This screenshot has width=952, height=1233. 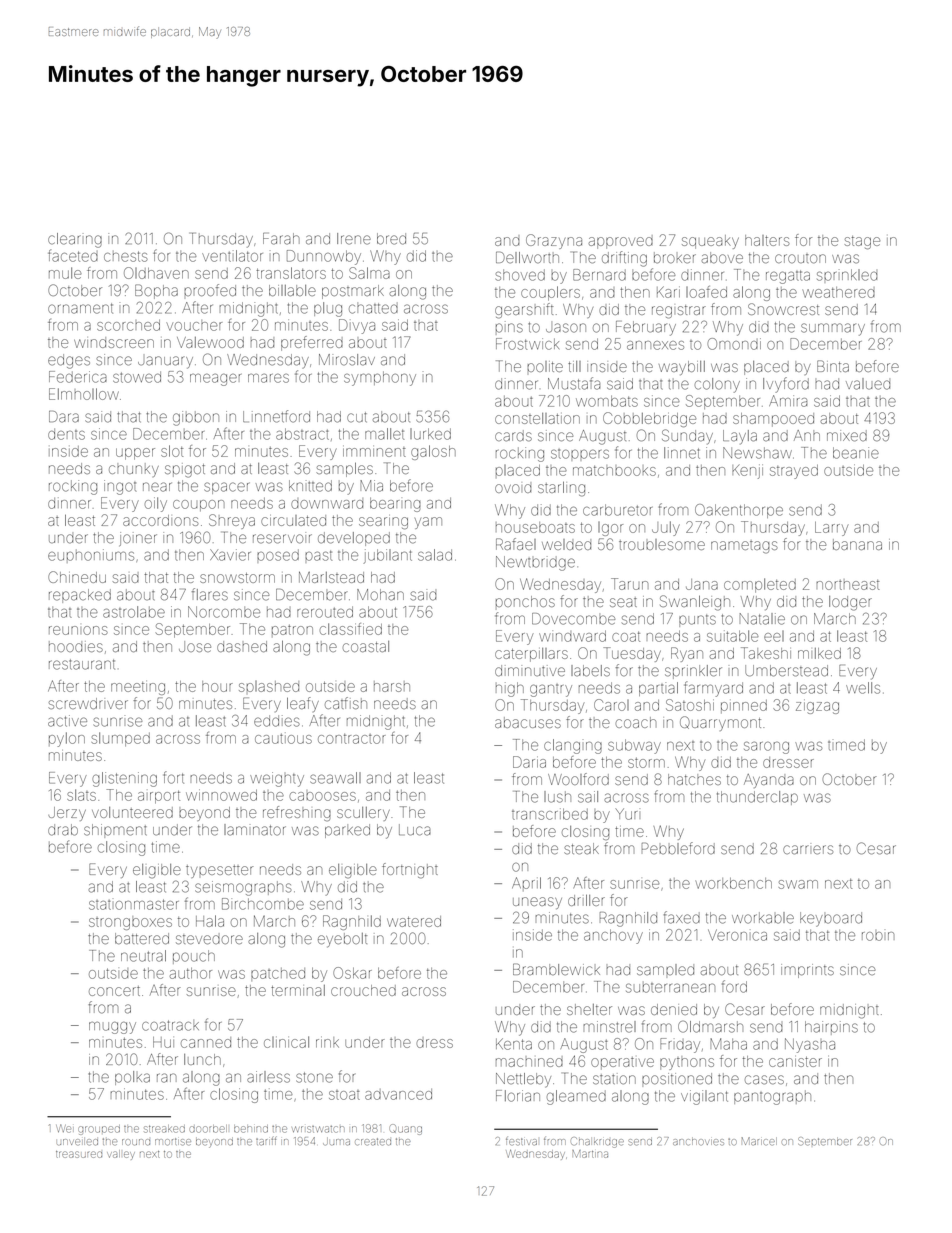 What do you see at coordinates (535, 563) in the screenshot?
I see `Newtbridge` at bounding box center [535, 563].
